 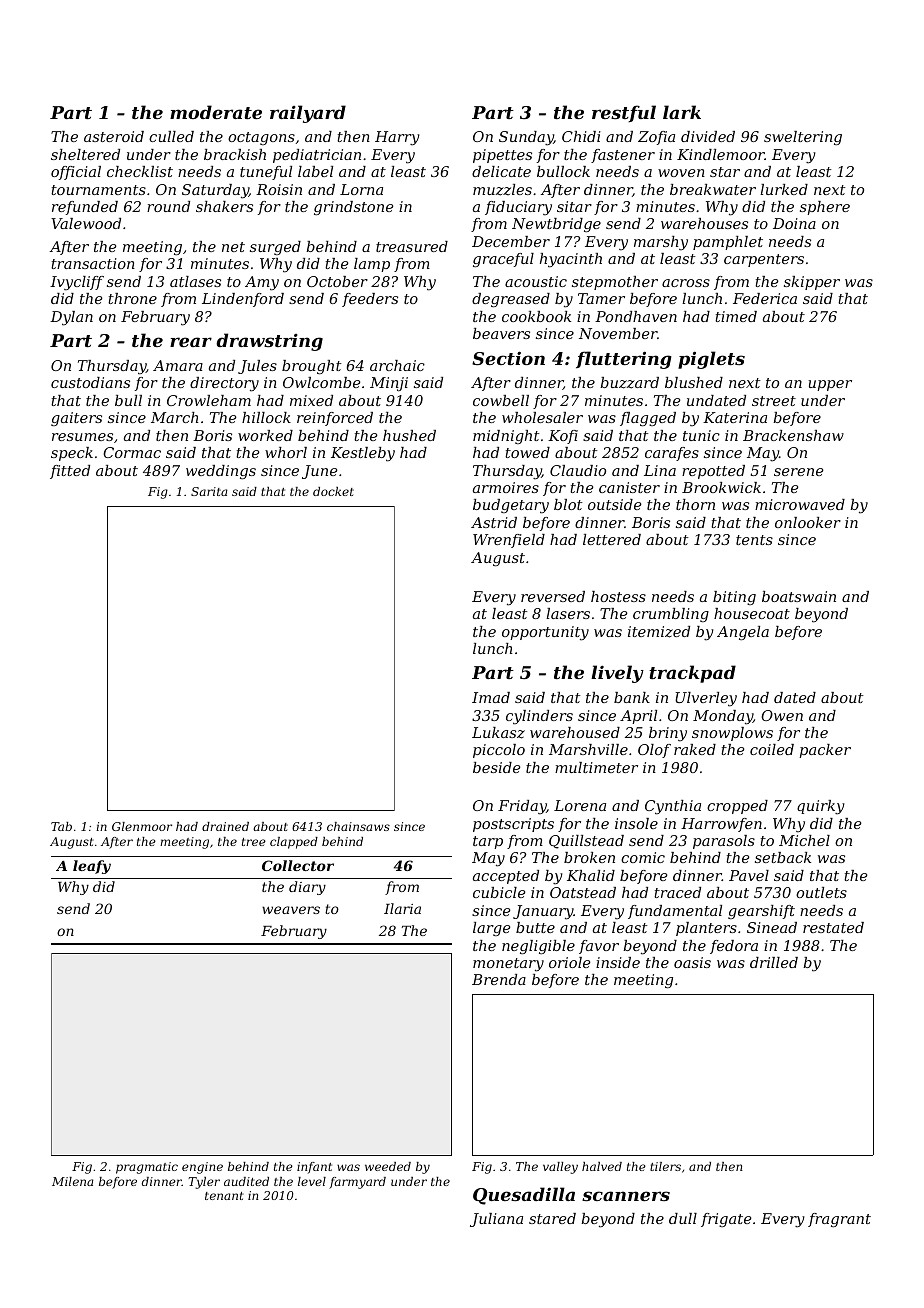 What do you see at coordinates (202, 1168) in the screenshot?
I see `engine` at bounding box center [202, 1168].
